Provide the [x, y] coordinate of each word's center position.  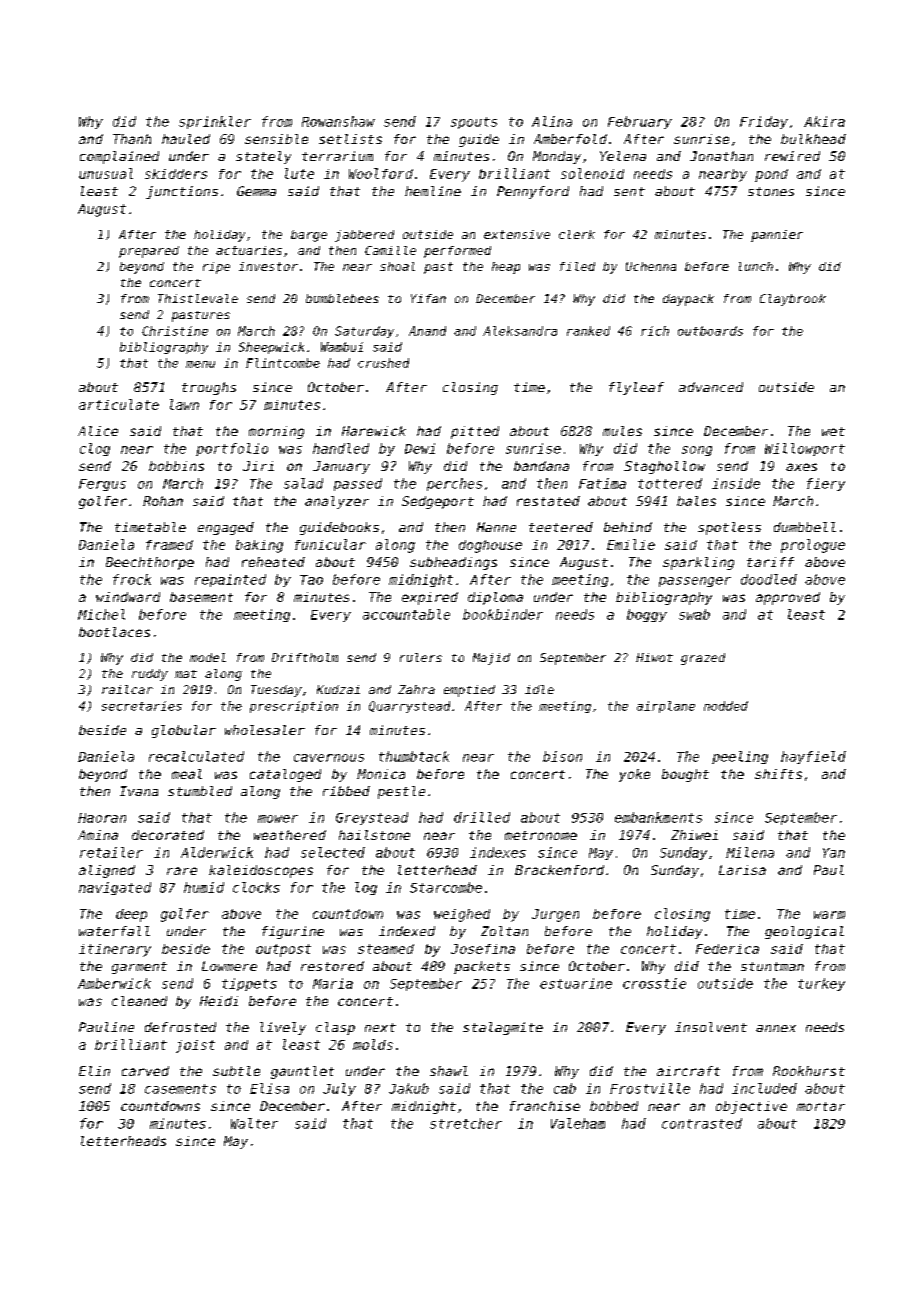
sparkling [698, 563]
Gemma [256, 191]
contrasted [702, 1123]
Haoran [102, 818]
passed [358, 484]
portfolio [232, 449]
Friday [764, 122]
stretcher [466, 1123]
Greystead [372, 818]
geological [804, 932]
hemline [433, 191]
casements [180, 1089]
